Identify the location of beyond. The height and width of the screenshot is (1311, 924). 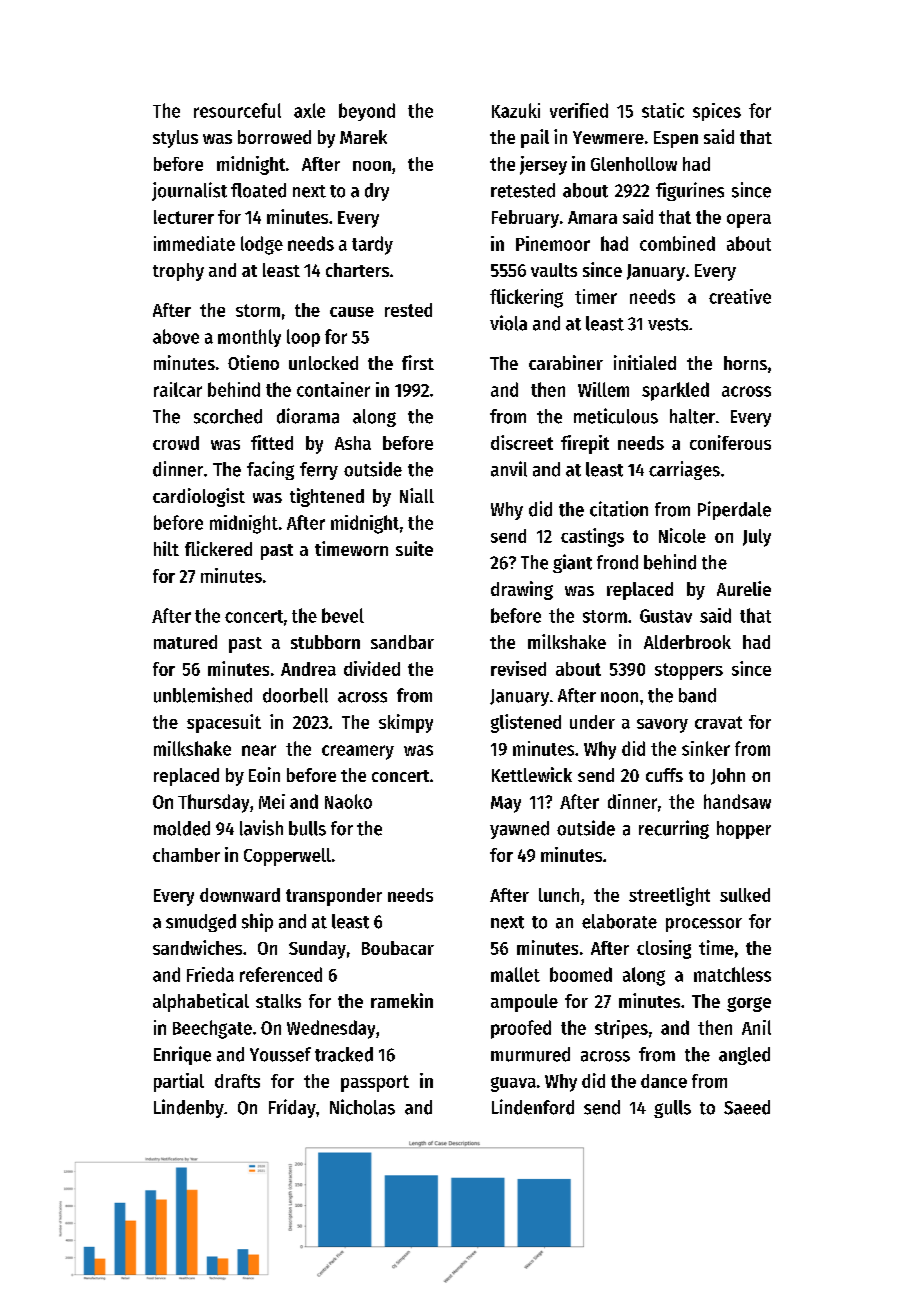
(367, 112).
